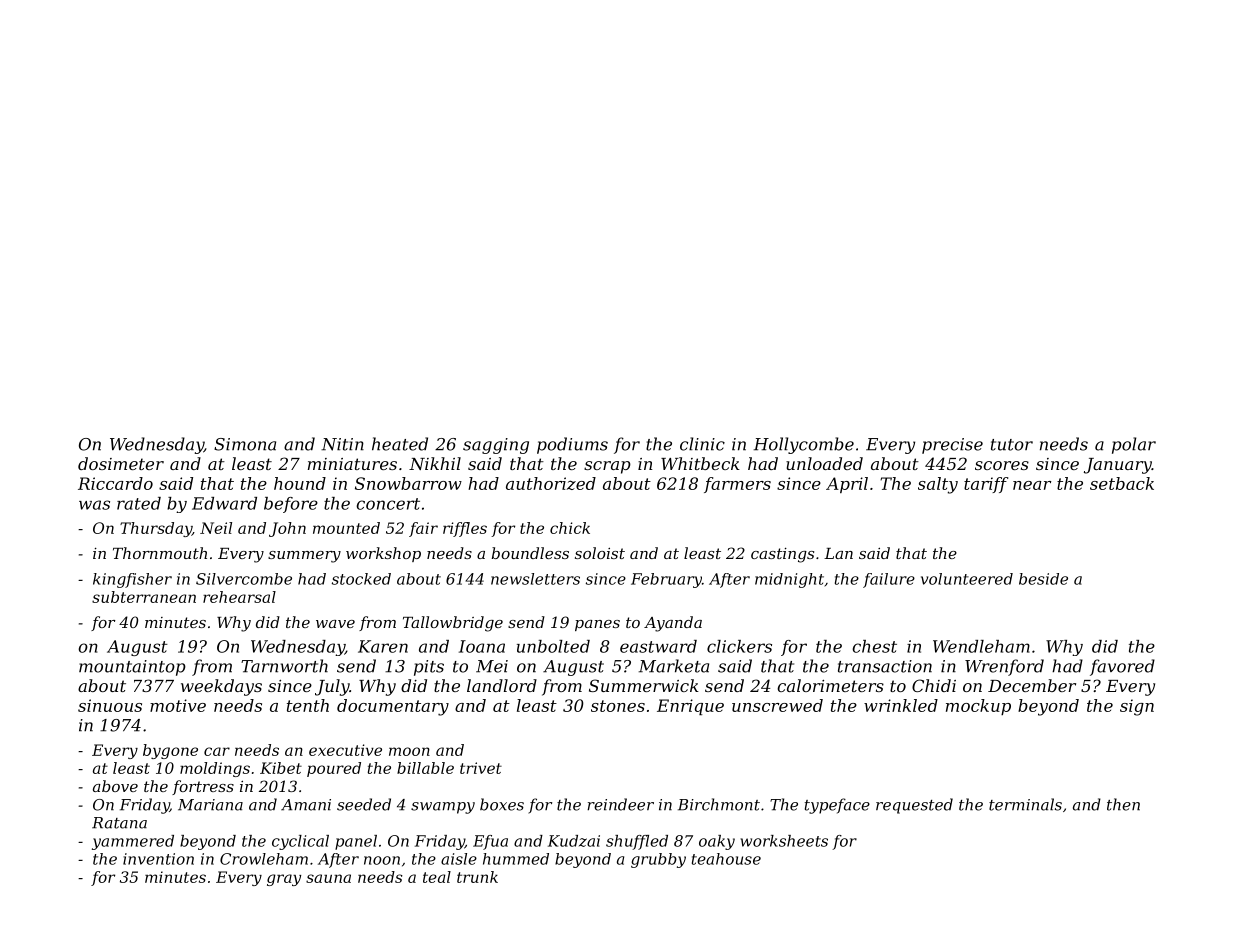 The height and width of the screenshot is (952, 1233). What do you see at coordinates (352, 464) in the screenshot?
I see `miniatures` at bounding box center [352, 464].
